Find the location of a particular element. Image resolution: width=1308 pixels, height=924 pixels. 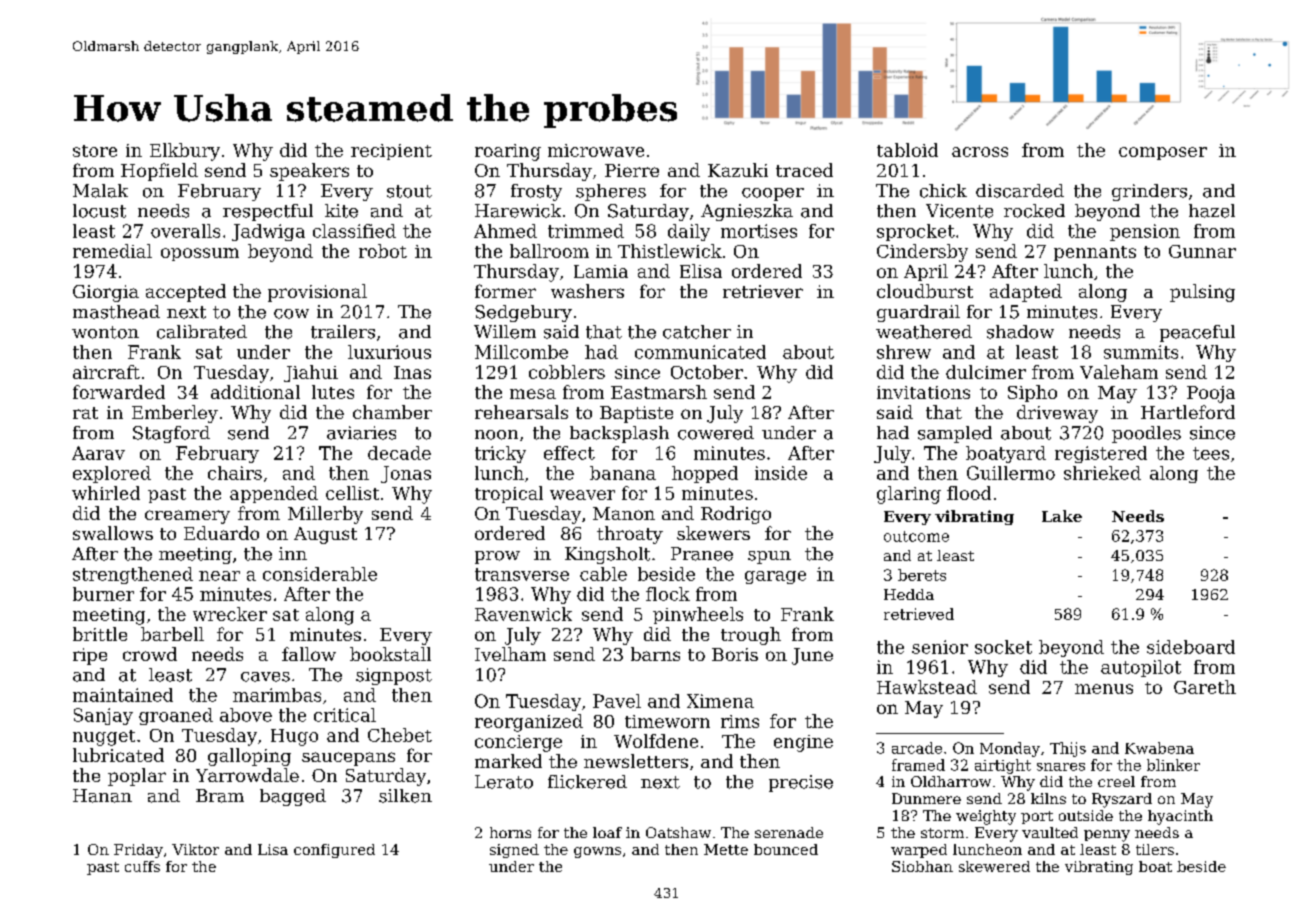

Sanjay is located at coordinates (103, 716).
